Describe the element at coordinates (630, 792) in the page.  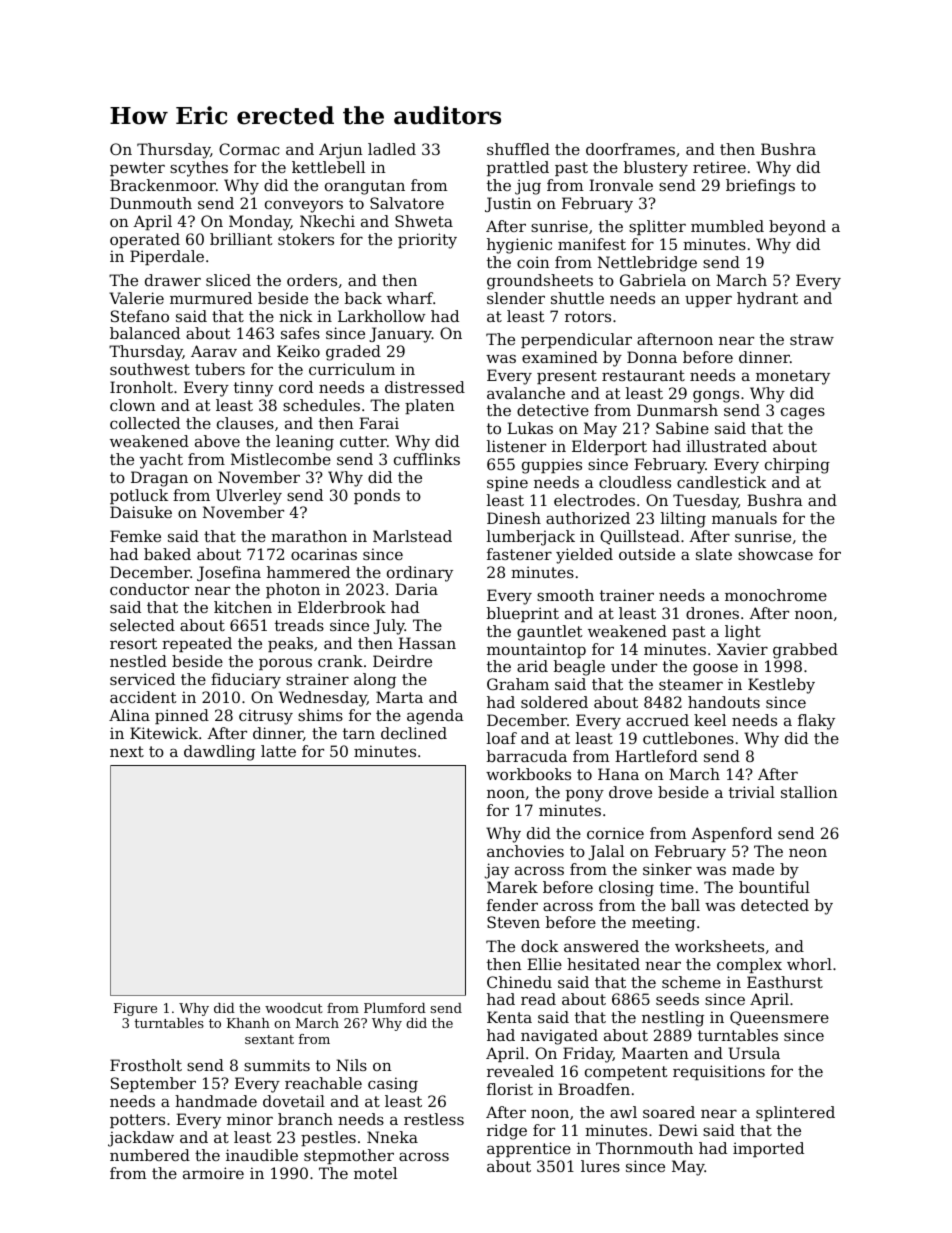
I see `drove` at that location.
